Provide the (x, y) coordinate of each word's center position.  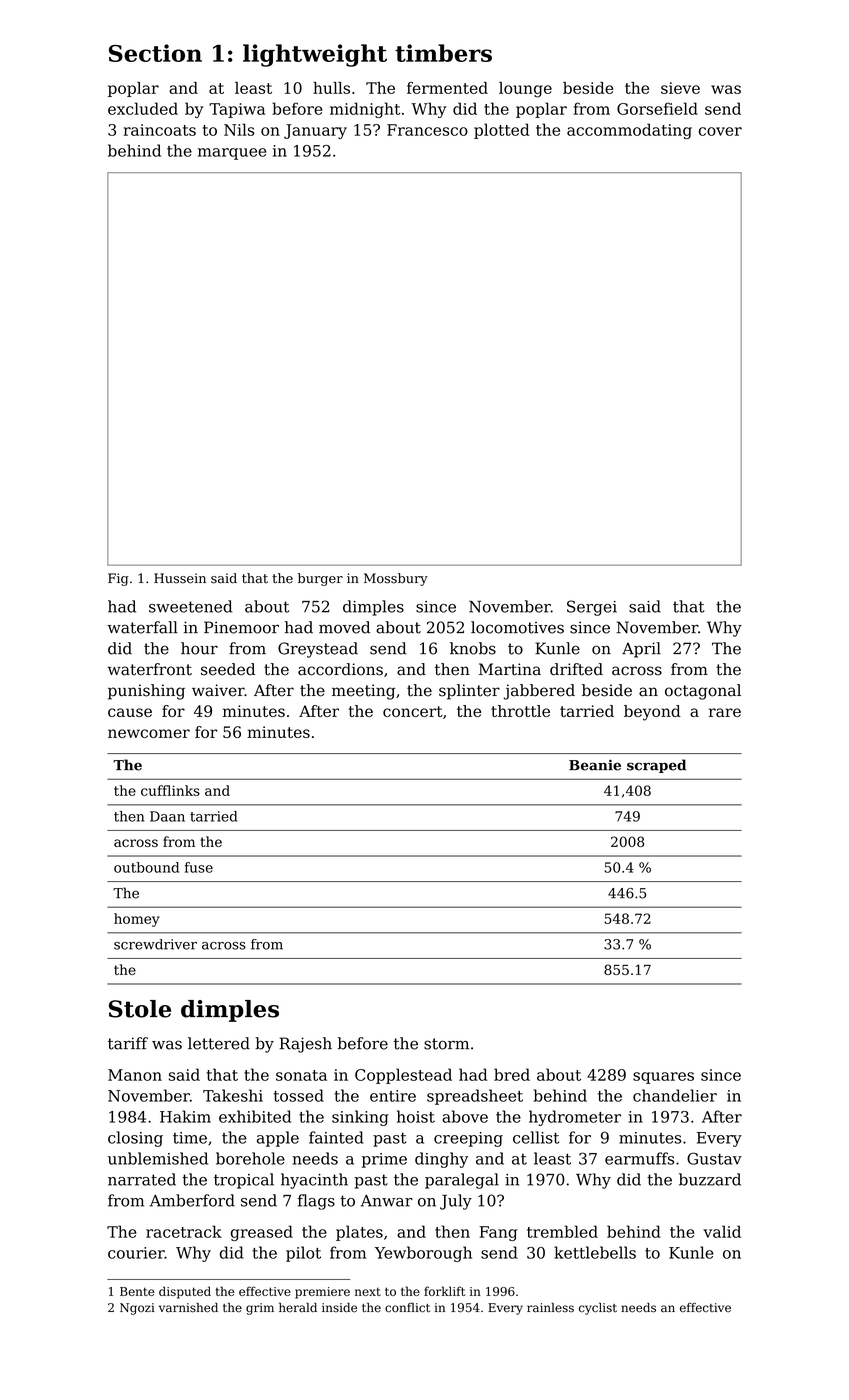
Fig (118, 579)
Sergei (592, 608)
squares (663, 1078)
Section (155, 53)
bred (512, 1074)
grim (260, 1309)
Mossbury (396, 579)
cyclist (598, 1309)
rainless (550, 1308)
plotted (502, 131)
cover (720, 131)
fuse (199, 867)
